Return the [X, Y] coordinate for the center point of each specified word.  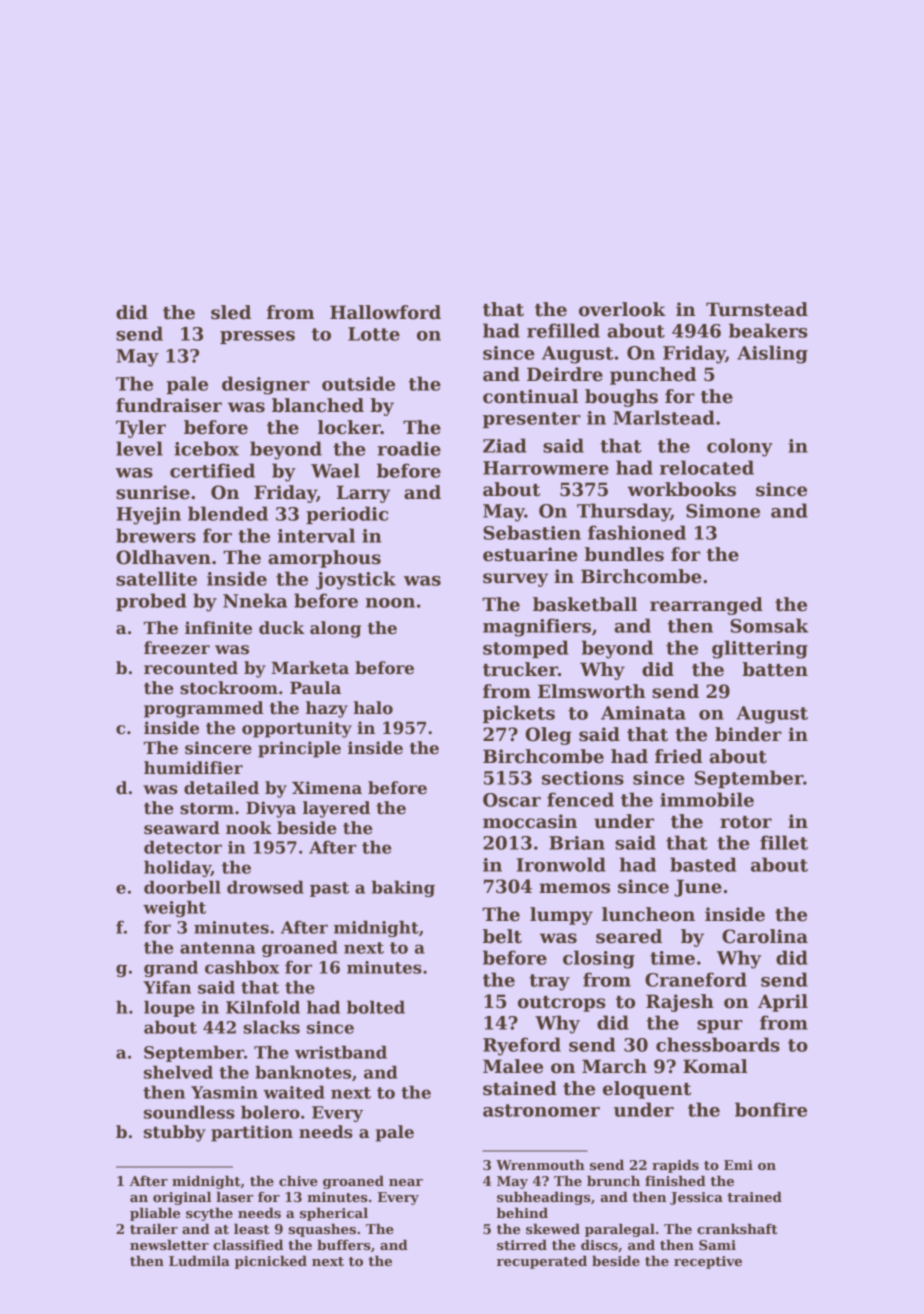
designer [266, 385]
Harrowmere [546, 468]
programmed [203, 709]
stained [520, 1088]
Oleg [548, 736]
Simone [723, 511]
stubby [175, 1133]
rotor [746, 822]
